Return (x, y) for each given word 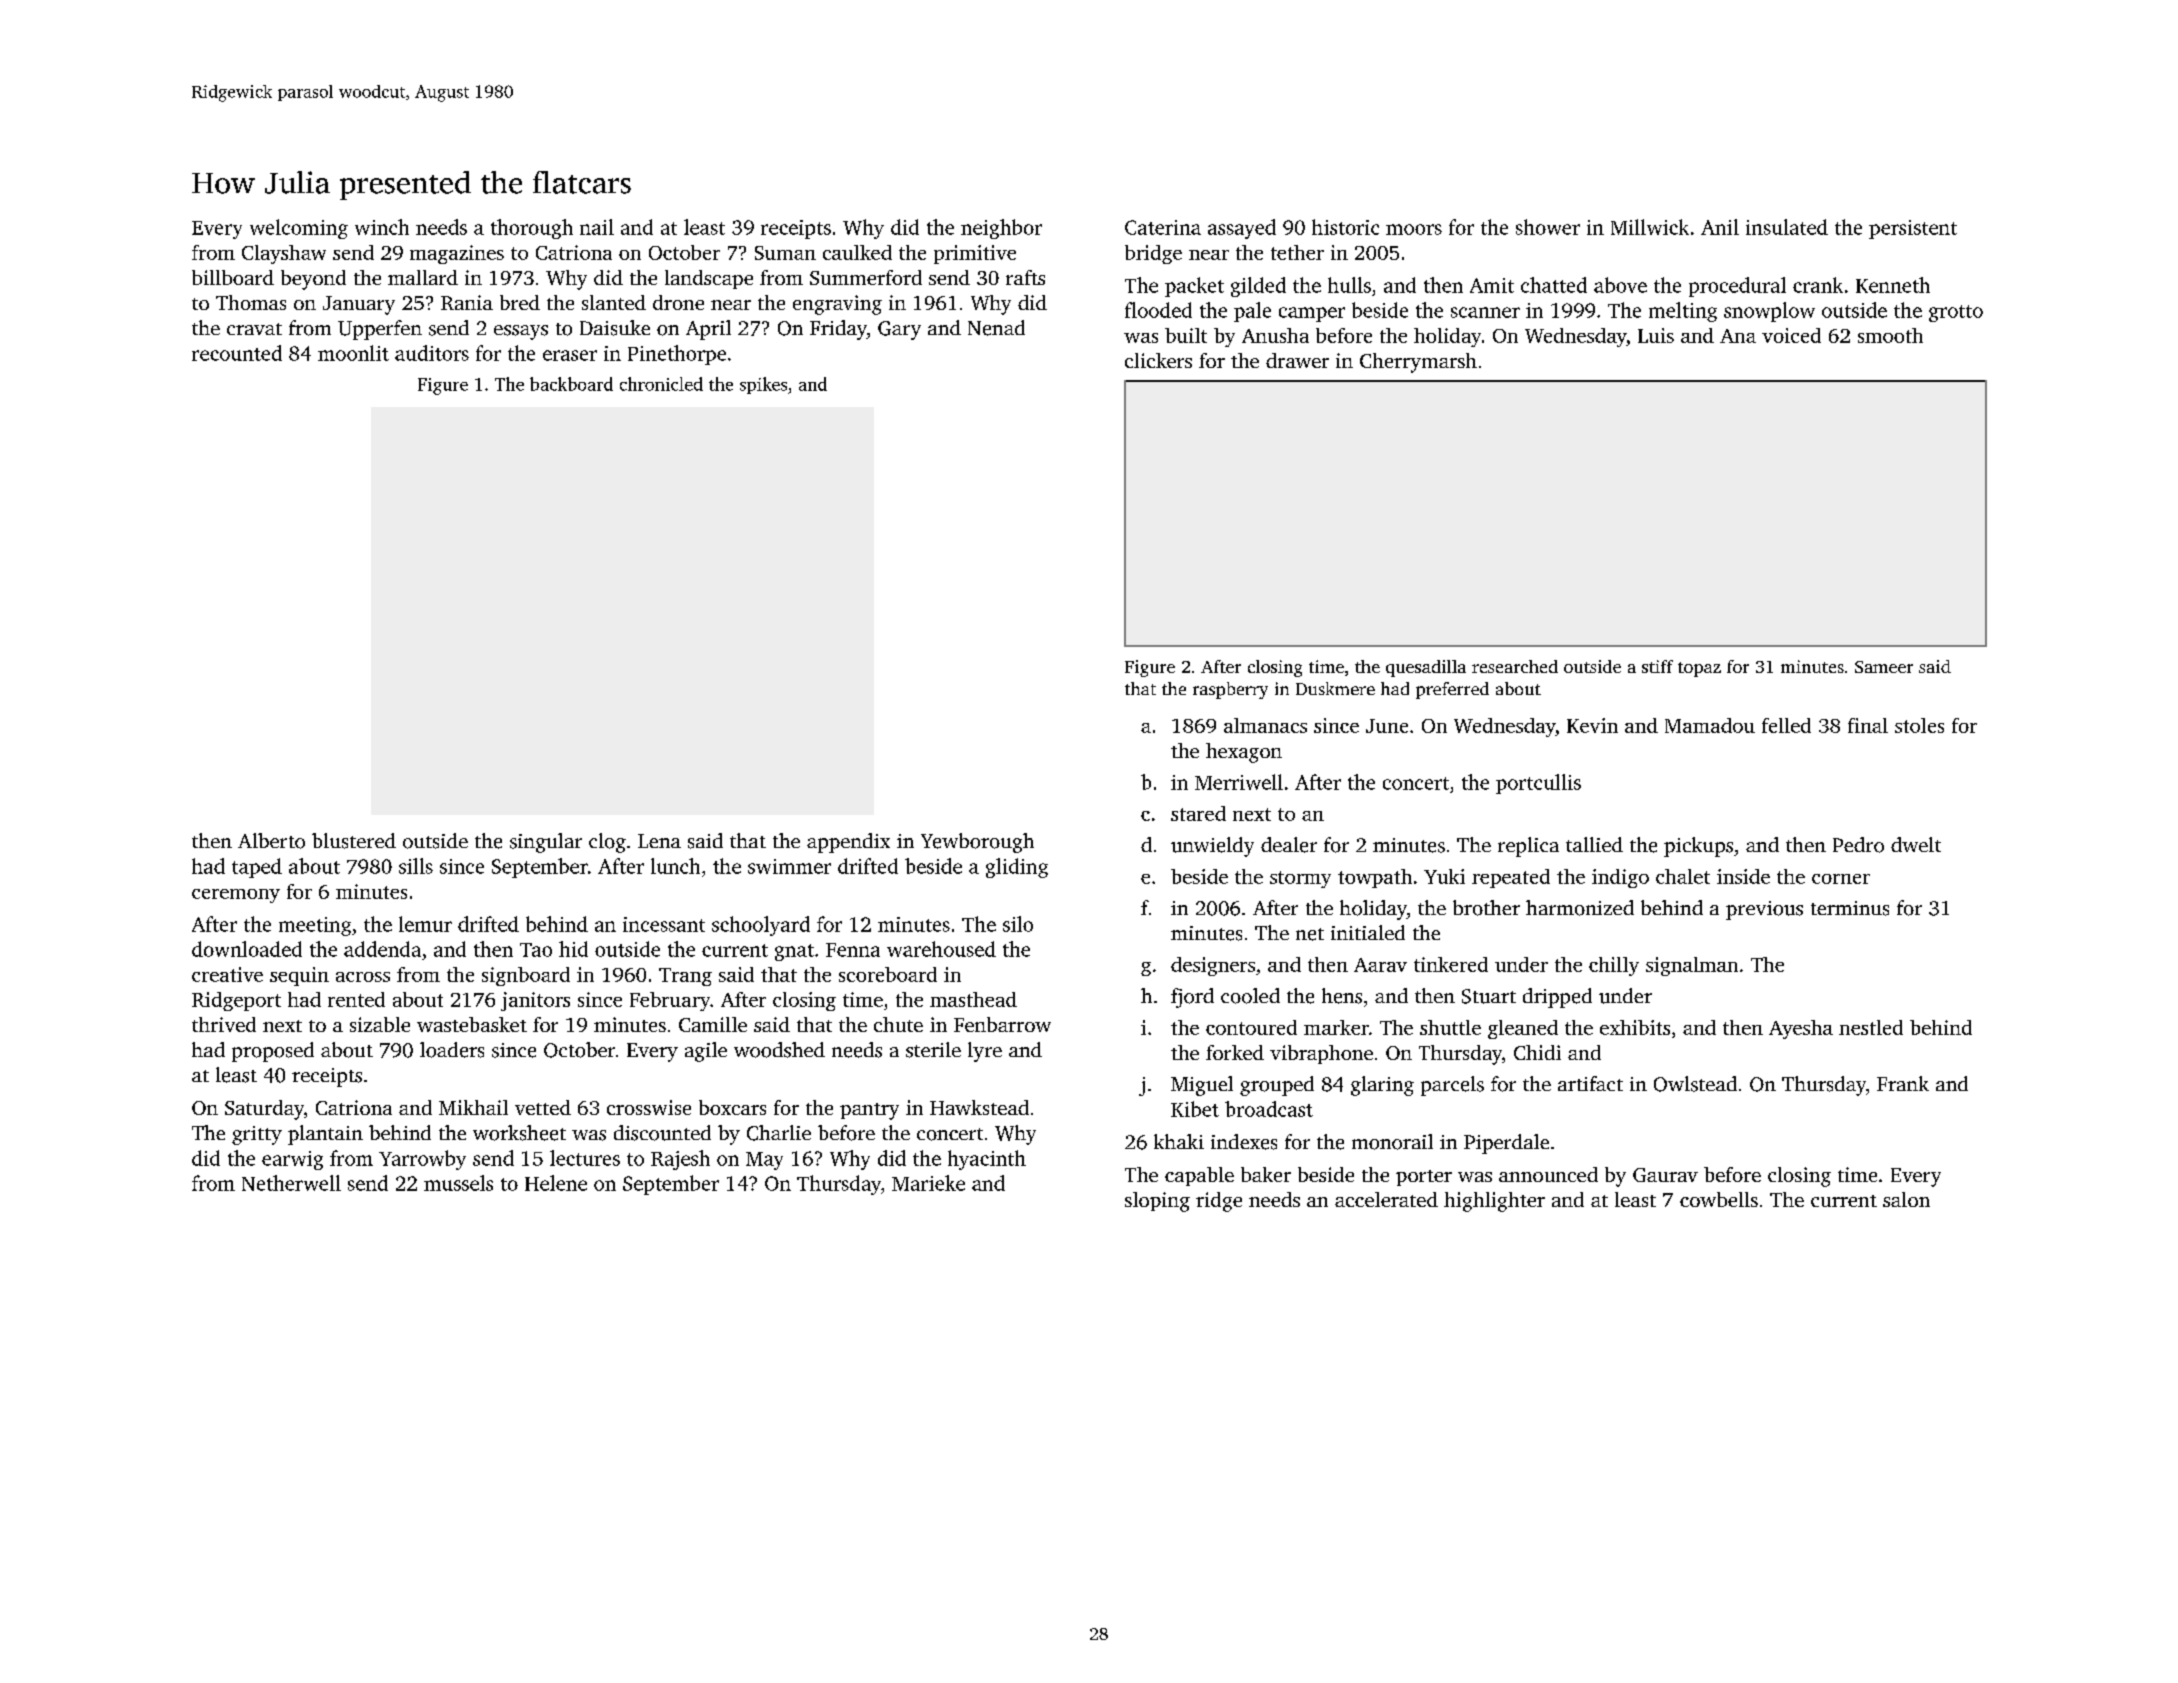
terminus (1850, 908)
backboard (571, 384)
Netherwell (291, 1183)
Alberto (271, 841)
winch (382, 227)
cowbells (1719, 1199)
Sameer (1884, 667)
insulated (1787, 227)
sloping (1157, 1202)
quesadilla (1426, 668)
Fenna (853, 950)
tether (1297, 252)
